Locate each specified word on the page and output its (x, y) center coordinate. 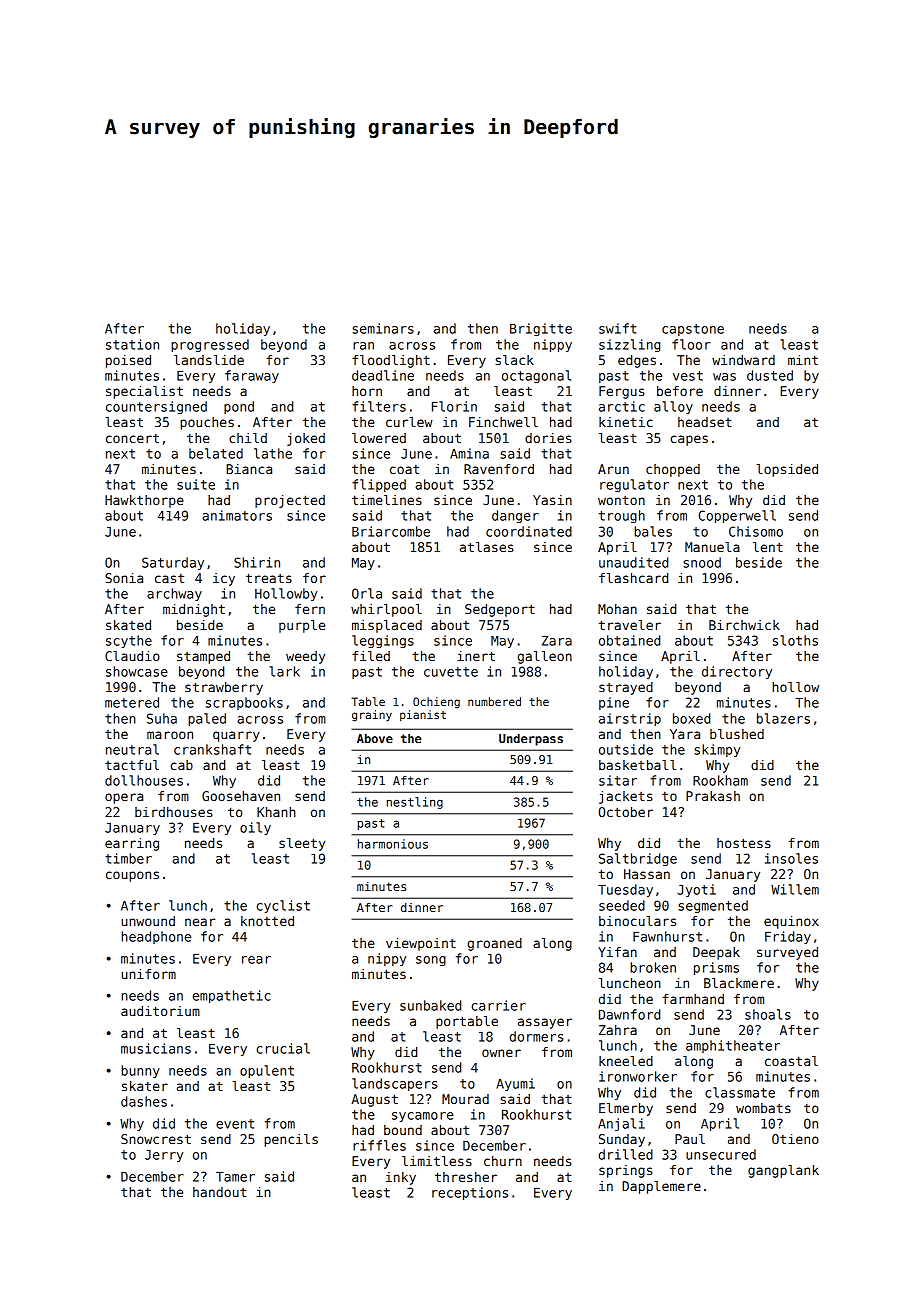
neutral (132, 749)
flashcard (633, 578)
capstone (693, 330)
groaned (495, 944)
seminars (383, 328)
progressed (210, 345)
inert (476, 656)
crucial (283, 1048)
